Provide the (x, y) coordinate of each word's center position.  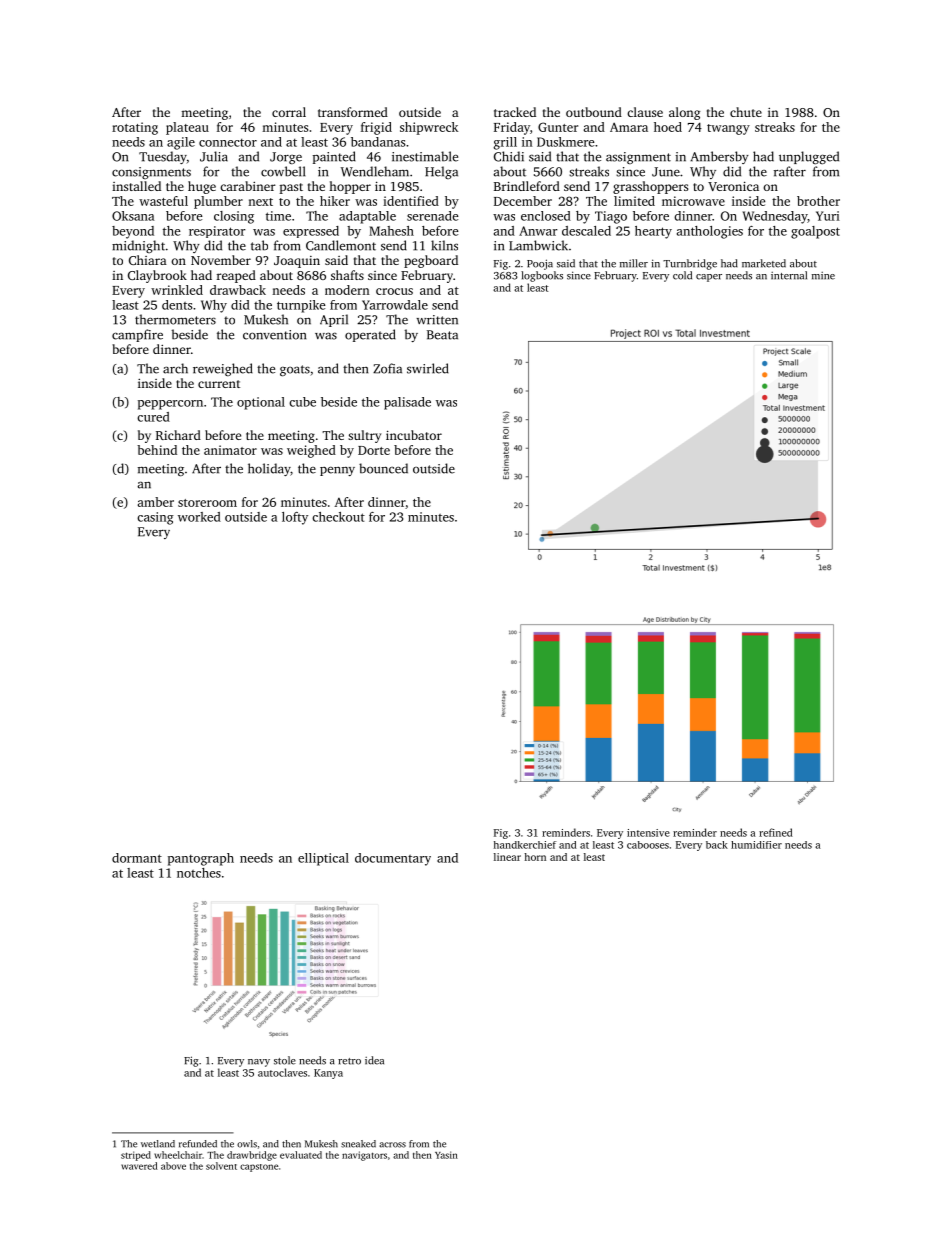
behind (157, 450)
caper (709, 278)
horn (535, 857)
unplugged (809, 157)
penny (337, 471)
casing (155, 518)
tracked (515, 112)
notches (199, 873)
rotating (135, 128)
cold (682, 275)
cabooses (648, 845)
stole (285, 1060)
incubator (414, 435)
